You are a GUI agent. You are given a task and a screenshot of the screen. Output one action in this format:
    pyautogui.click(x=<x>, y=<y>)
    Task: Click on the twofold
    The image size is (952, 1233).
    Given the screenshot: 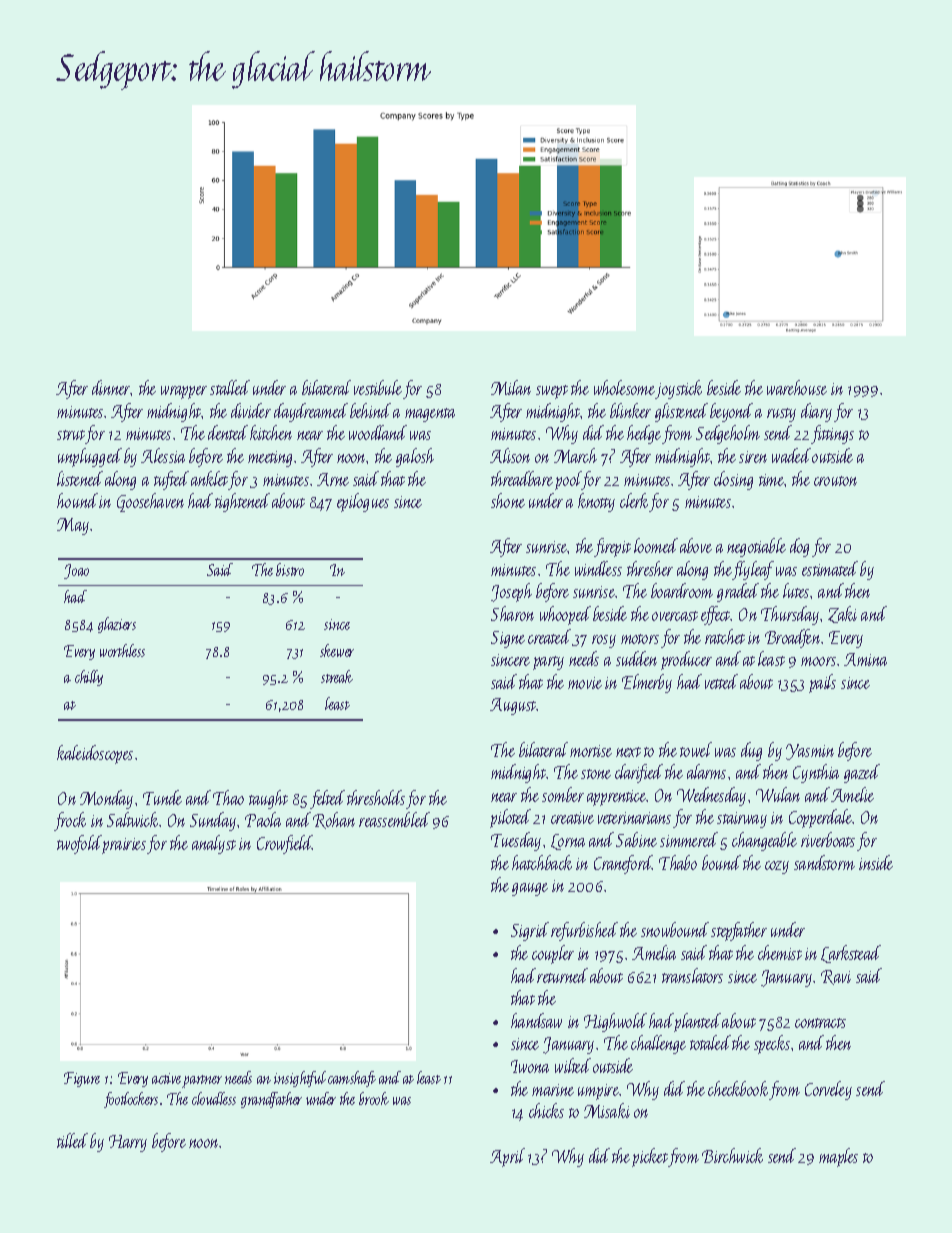 What is the action you would take?
    pyautogui.click(x=79, y=844)
